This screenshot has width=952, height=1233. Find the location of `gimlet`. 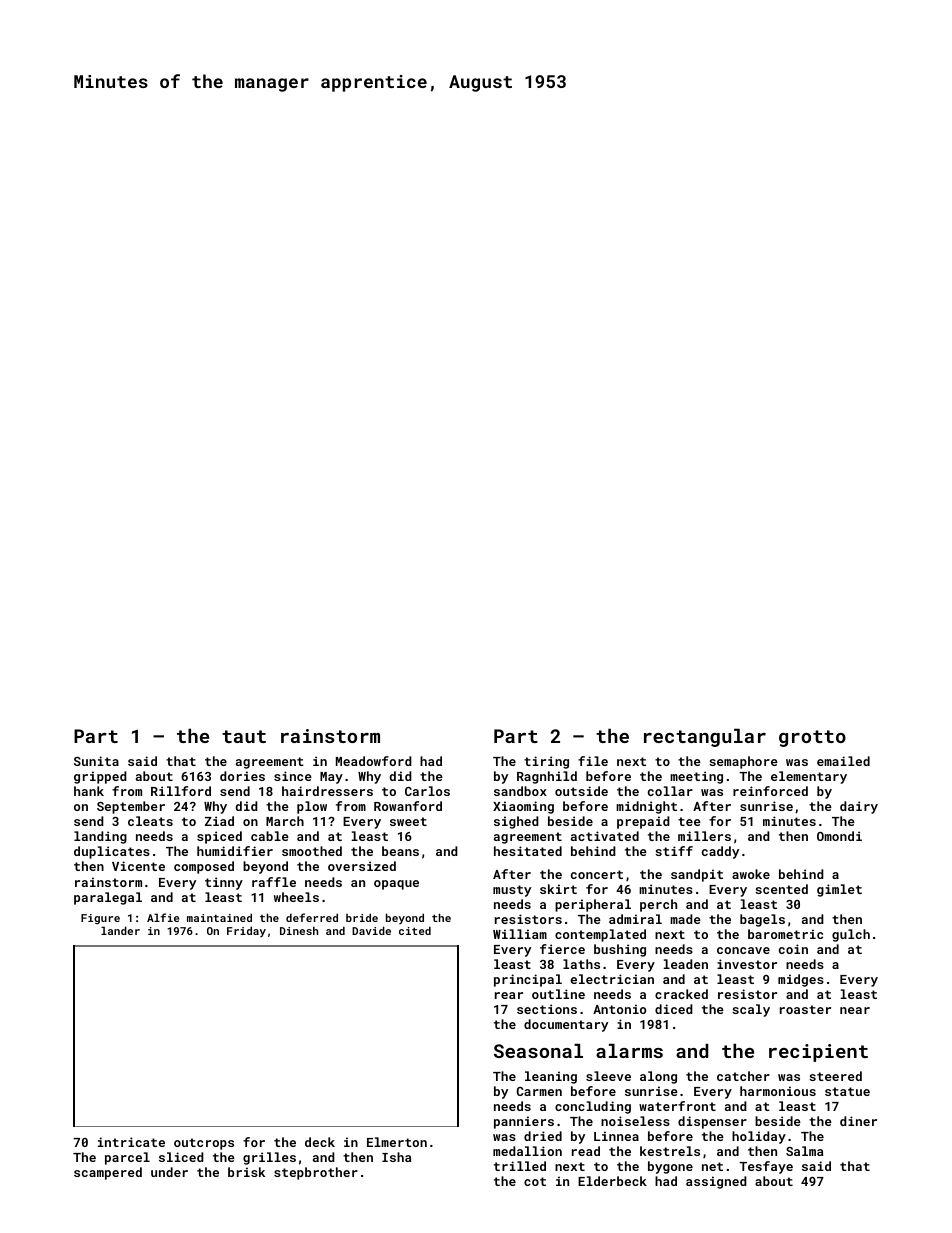

gimlet is located at coordinates (839, 890).
